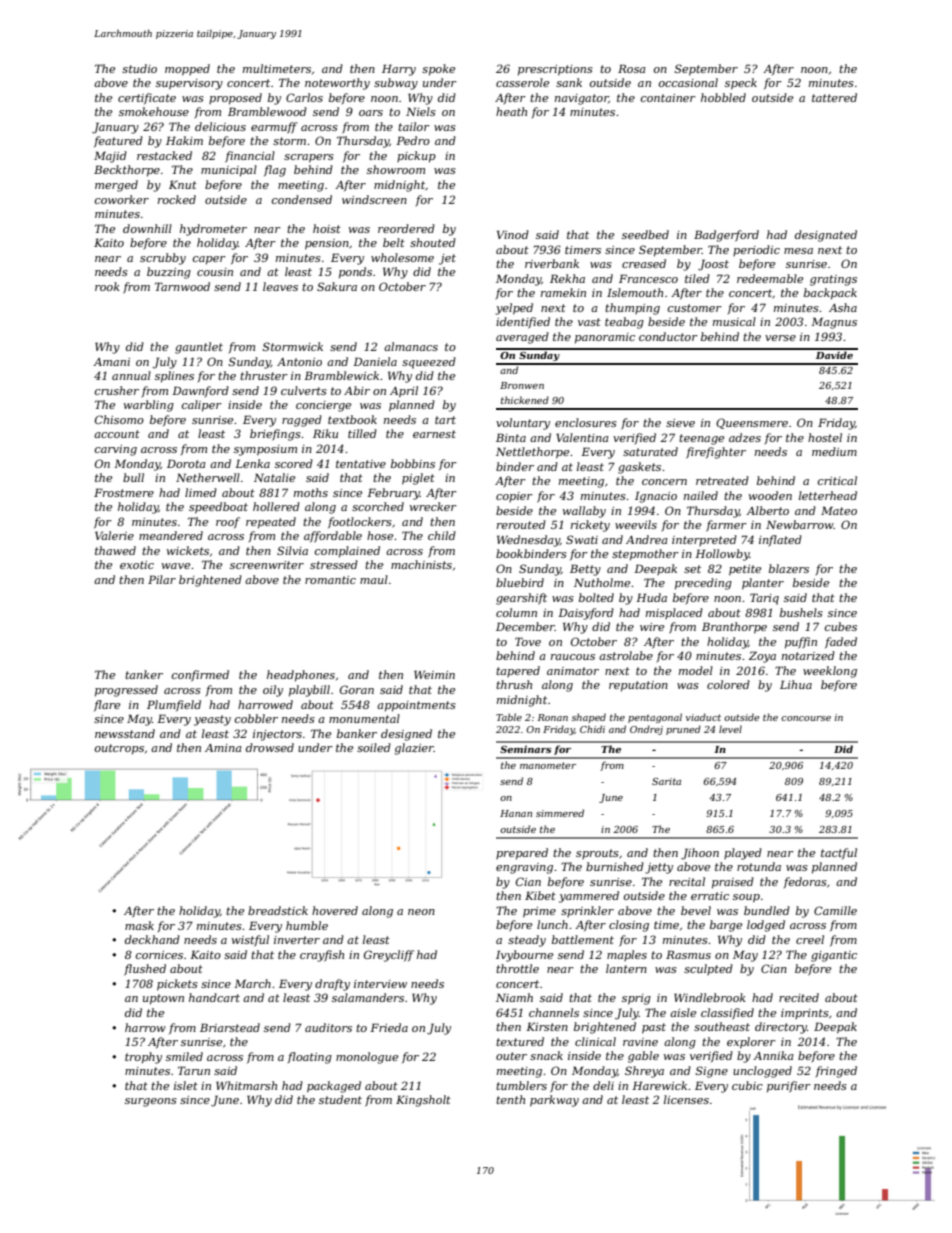  Describe the element at coordinates (301, 676) in the image. I see `headphones` at that location.
